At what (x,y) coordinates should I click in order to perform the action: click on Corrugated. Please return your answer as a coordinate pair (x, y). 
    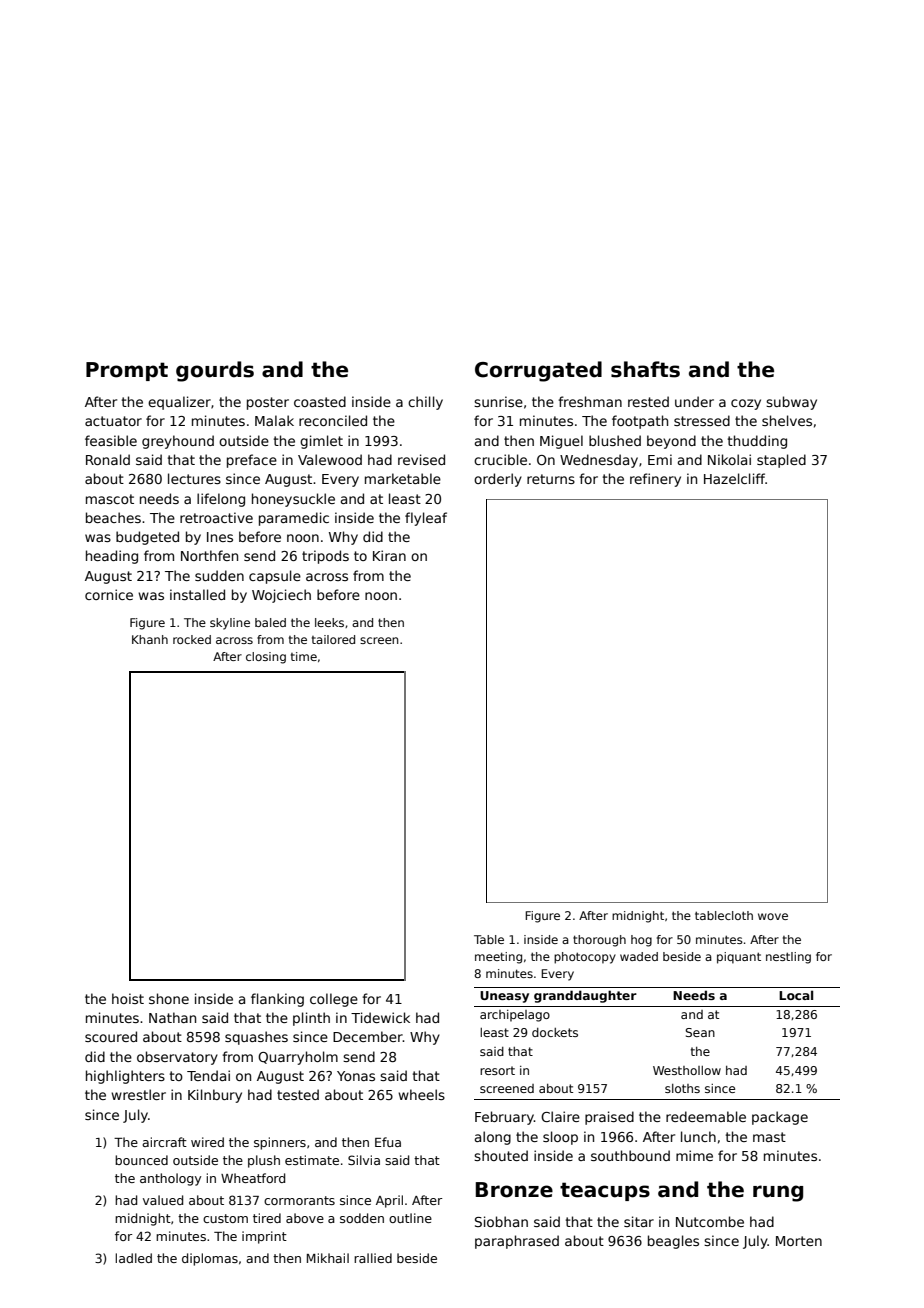
    Looking at the image, I should click on (538, 371).
